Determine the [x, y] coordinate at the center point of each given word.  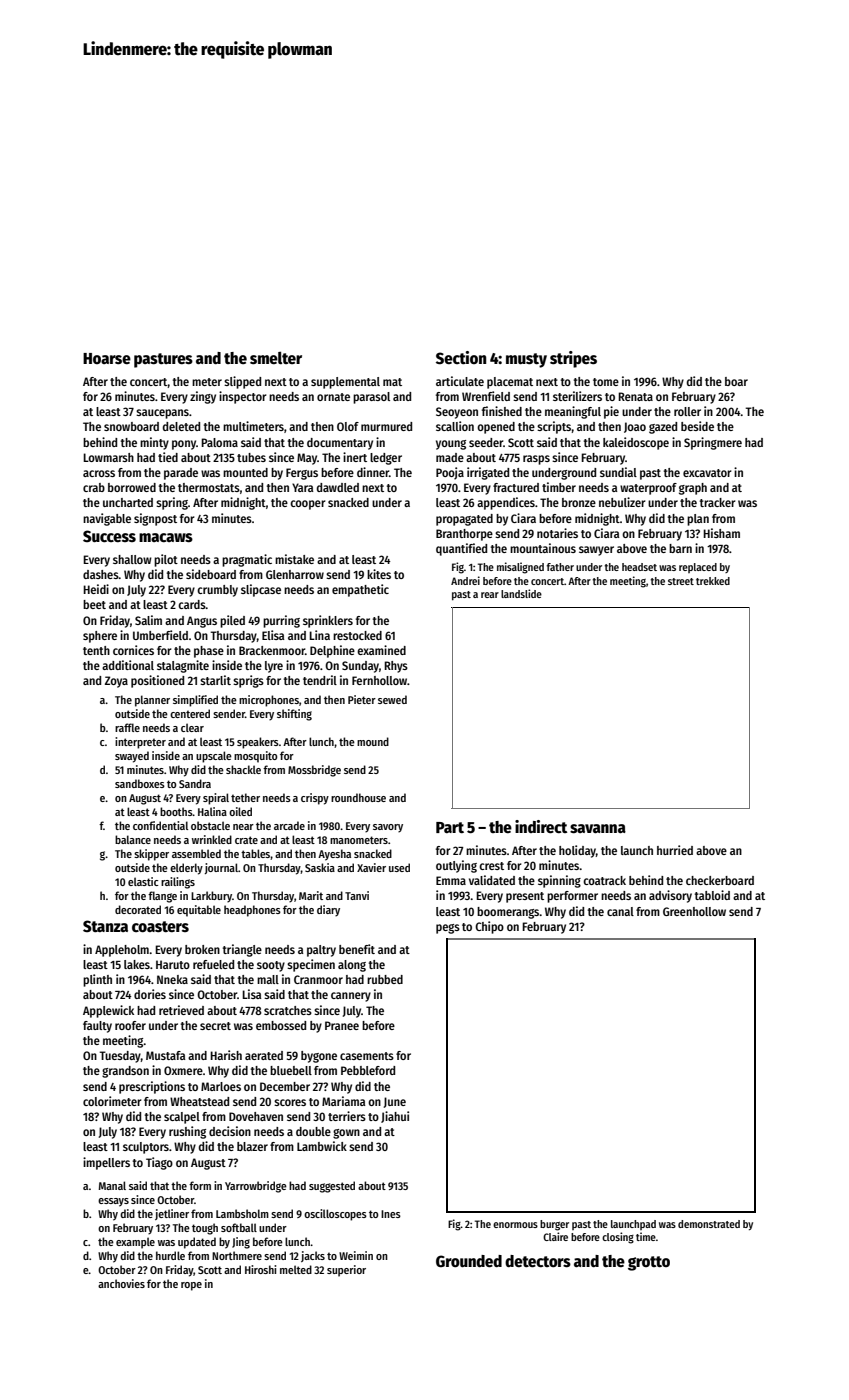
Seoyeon [457, 413]
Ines [391, 1214]
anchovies [121, 1283]
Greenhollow [694, 911]
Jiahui [395, 1117]
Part [450, 827]
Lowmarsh [108, 457]
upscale [214, 757]
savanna [598, 828]
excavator [707, 473]
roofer [130, 1025]
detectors [538, 1261]
